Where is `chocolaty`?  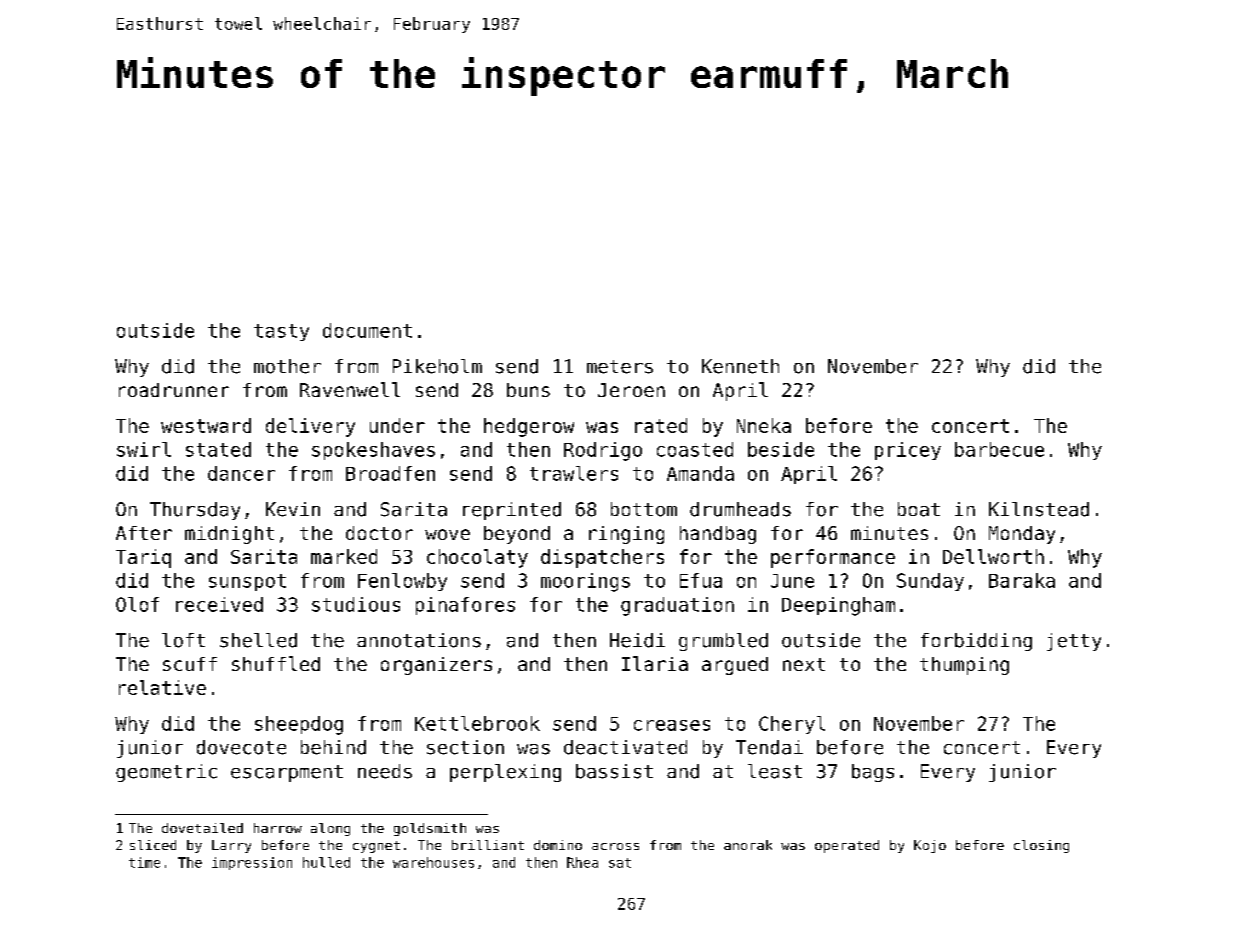
chocolaty is located at coordinates (477, 558).
